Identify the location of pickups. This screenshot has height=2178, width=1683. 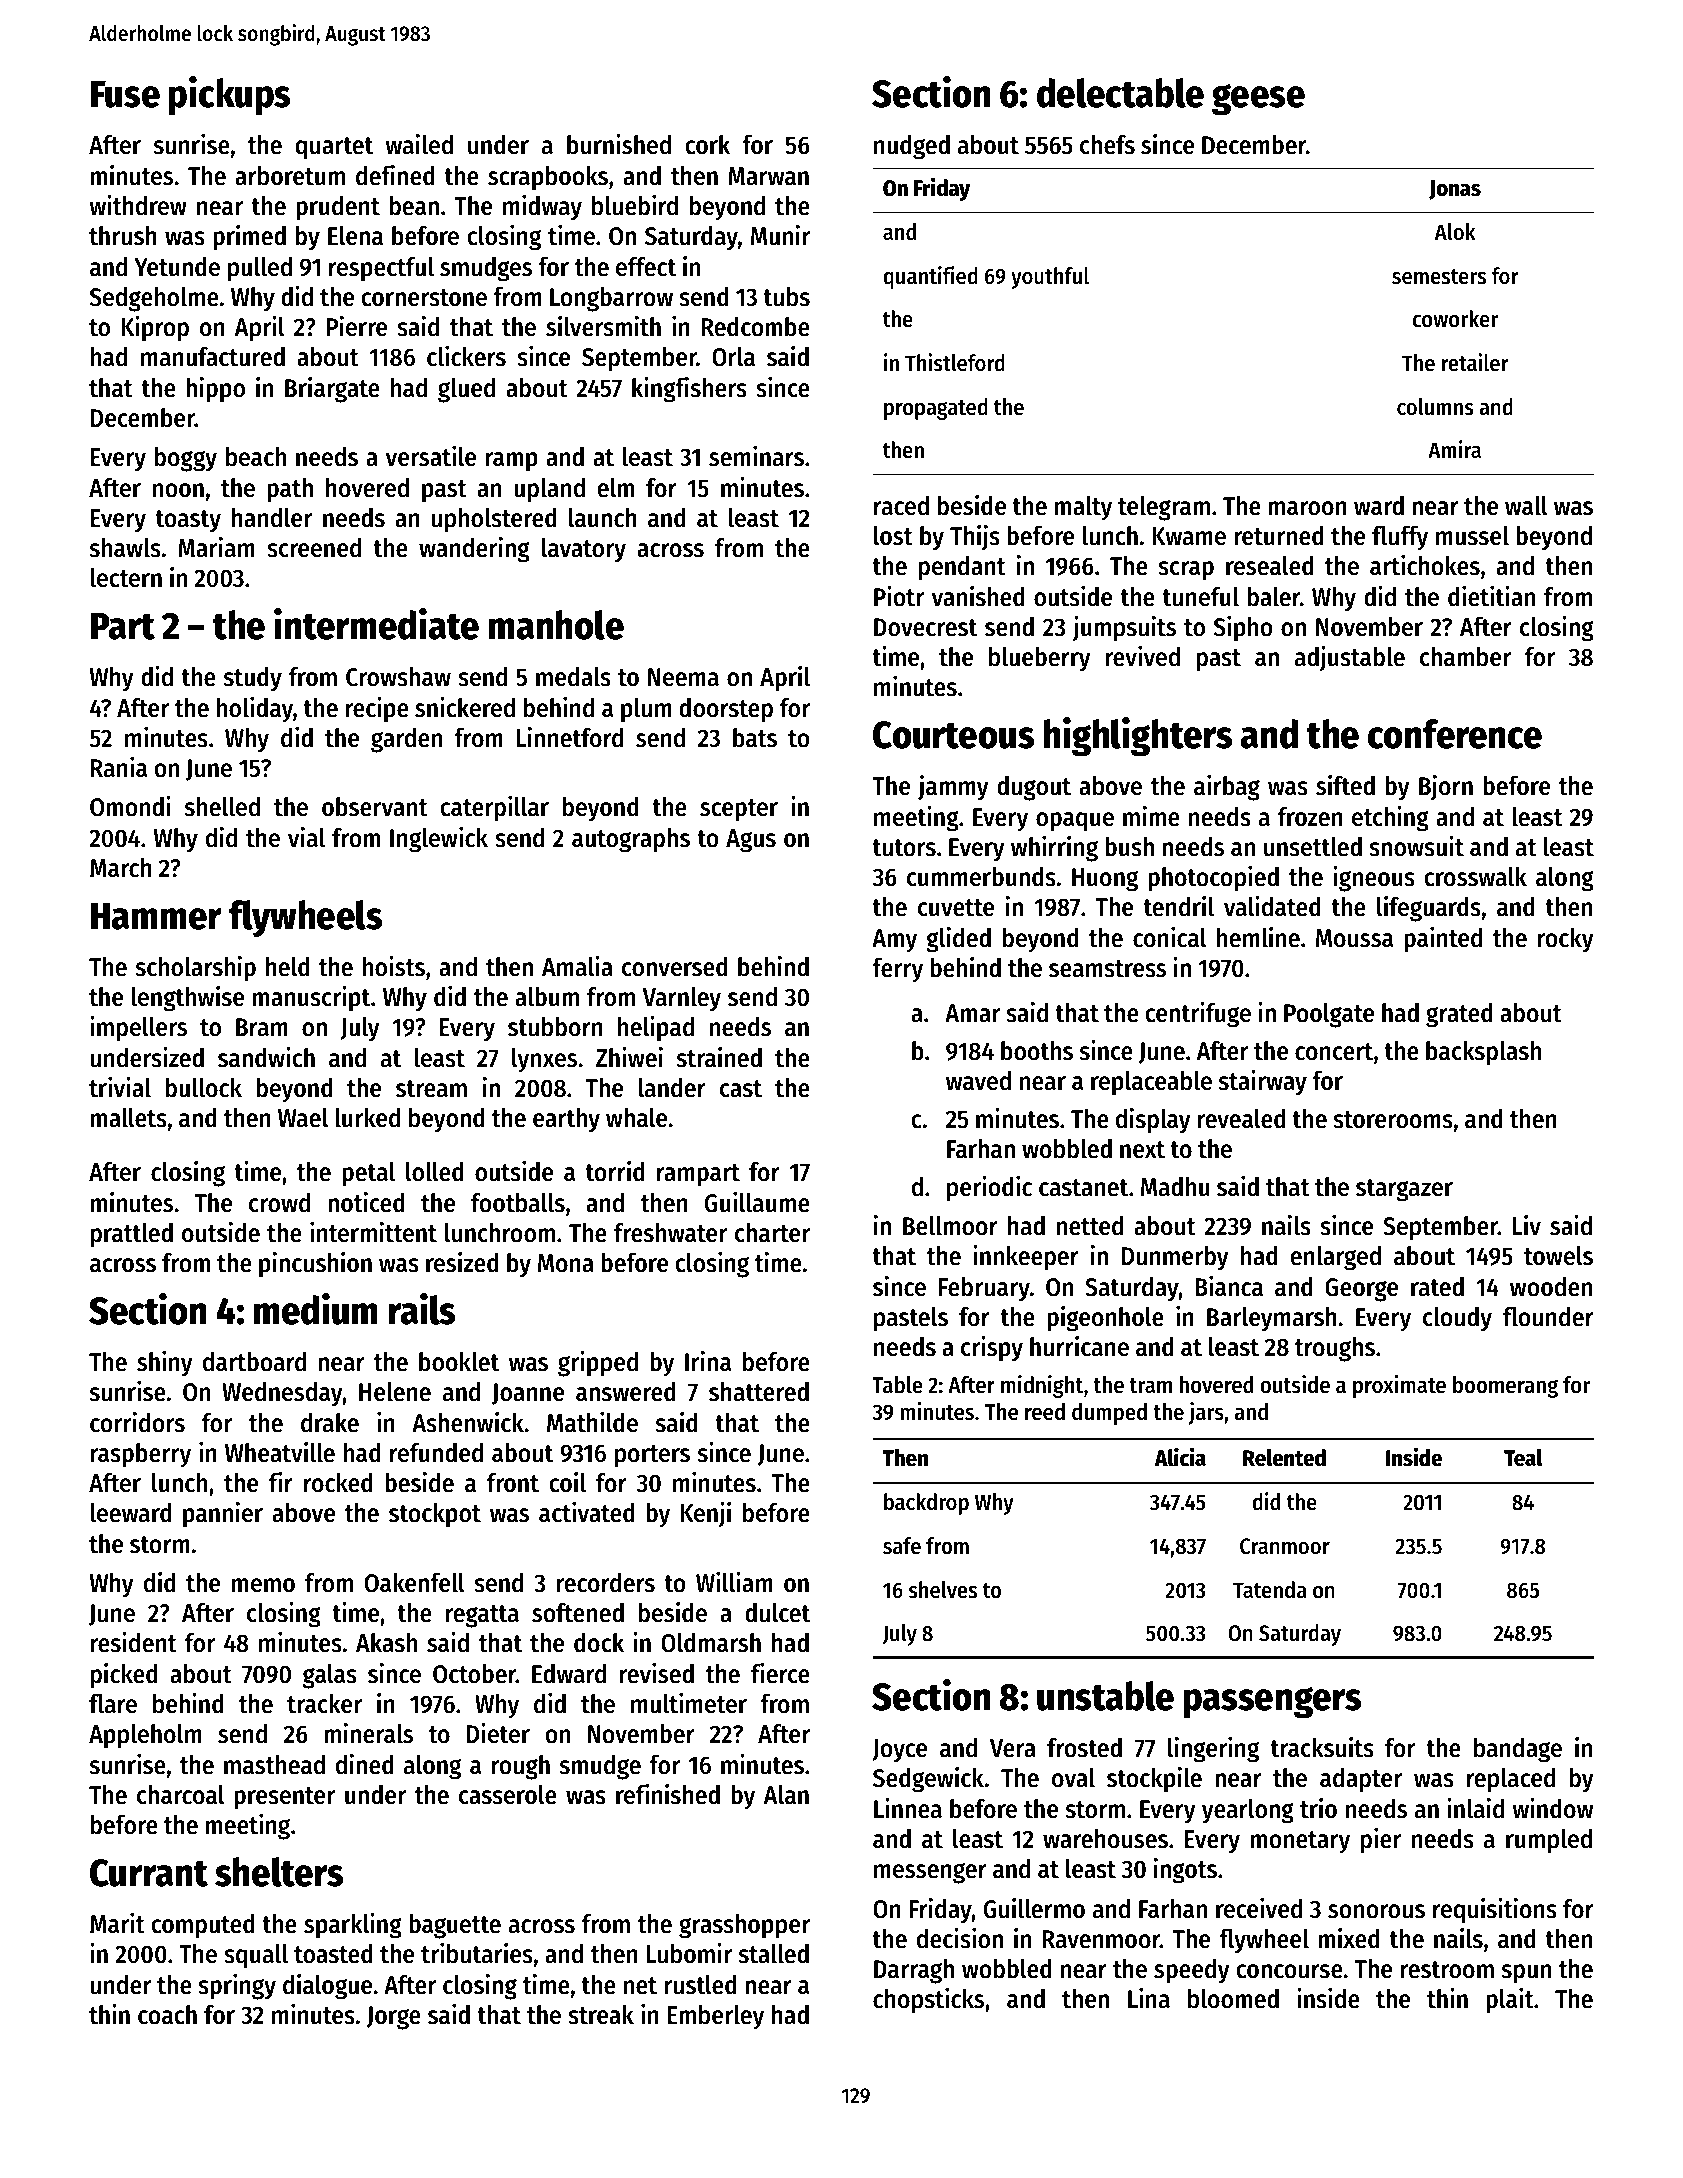
(229, 96).
